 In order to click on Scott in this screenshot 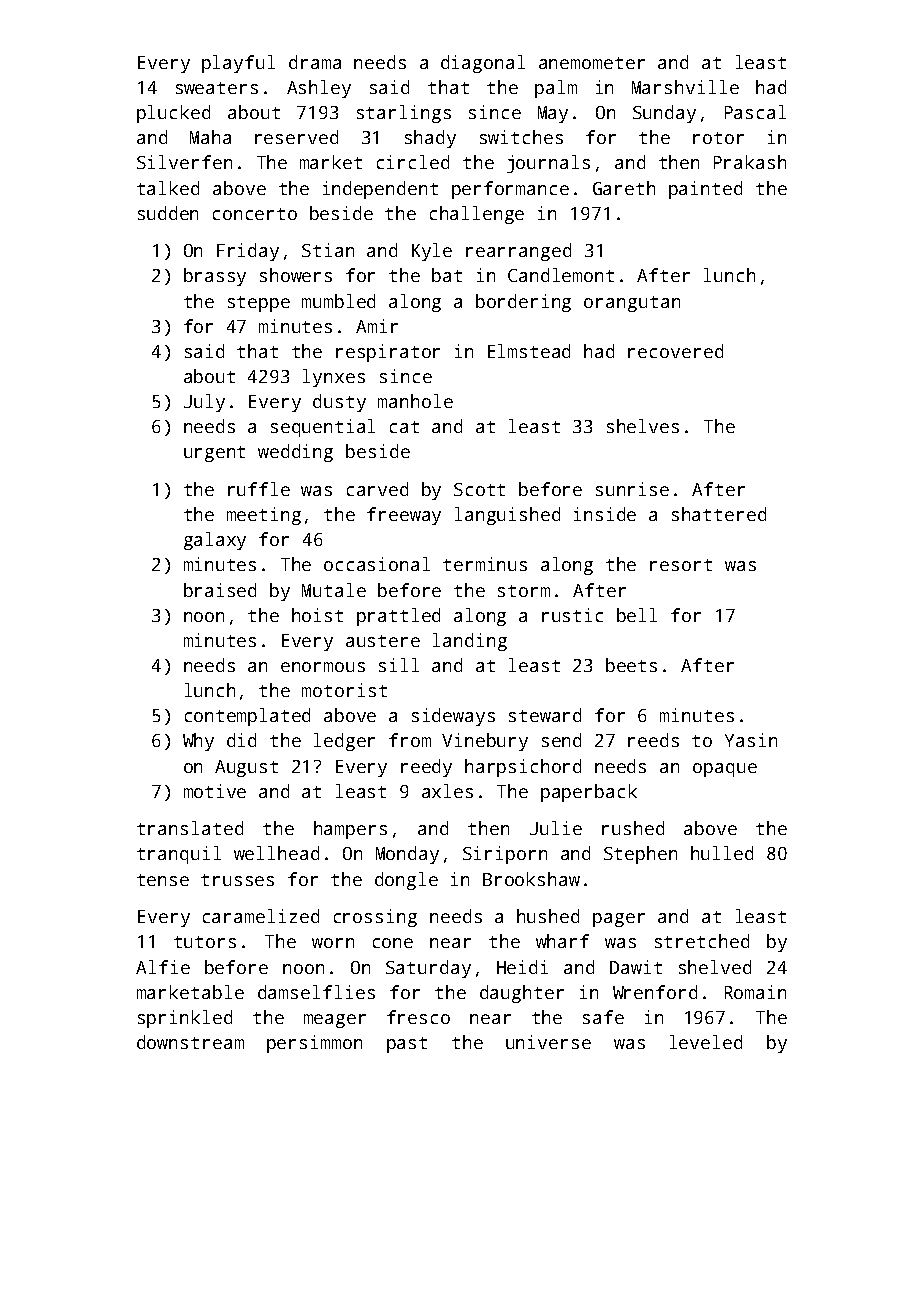, I will do `click(479, 489)`.
